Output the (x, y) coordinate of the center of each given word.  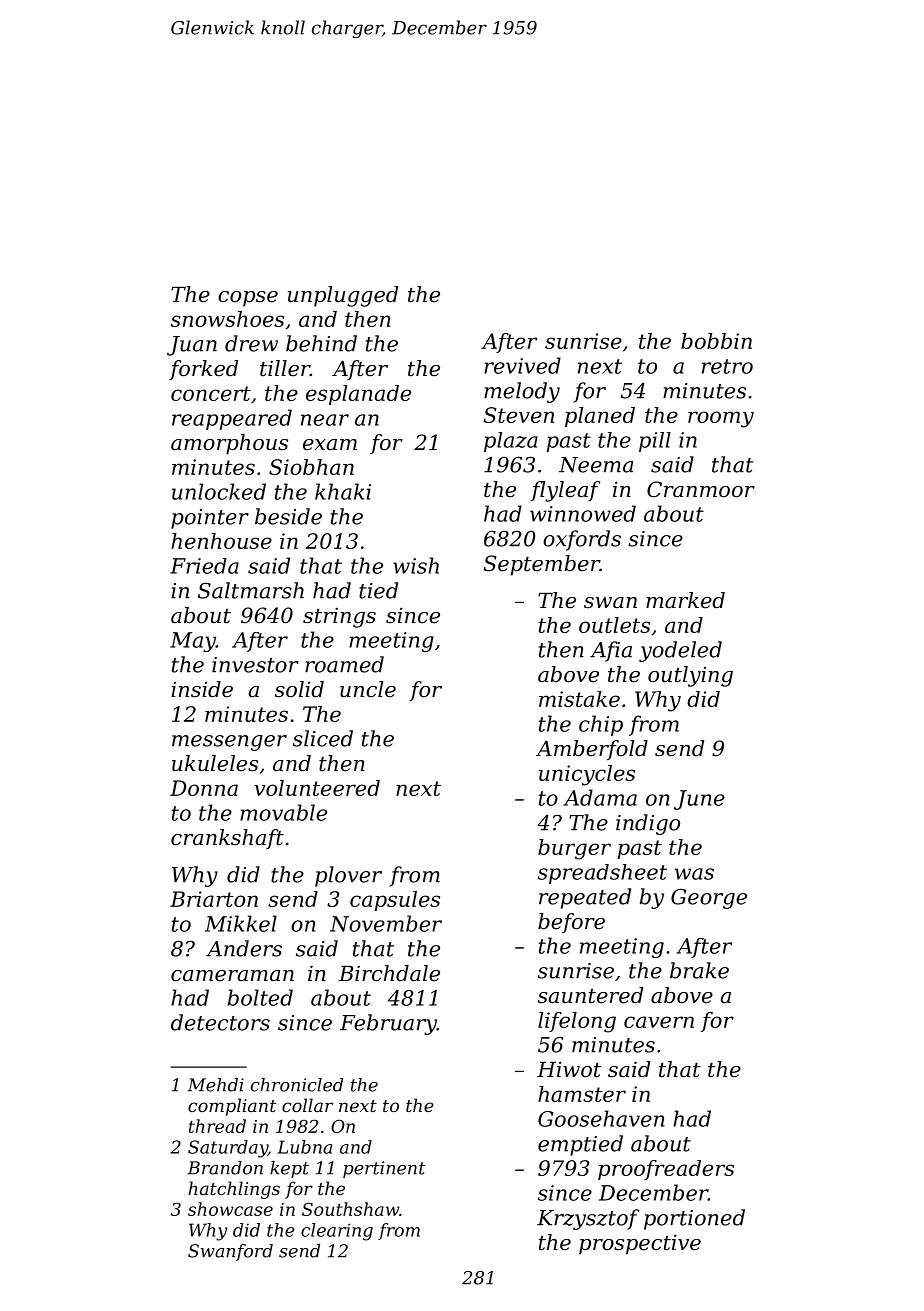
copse (248, 299)
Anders (244, 948)
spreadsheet (602, 874)
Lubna (304, 1147)
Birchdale (389, 973)
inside (202, 689)
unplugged (343, 296)
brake (699, 970)
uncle (368, 689)
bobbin (716, 341)
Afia (611, 651)
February (388, 1024)
